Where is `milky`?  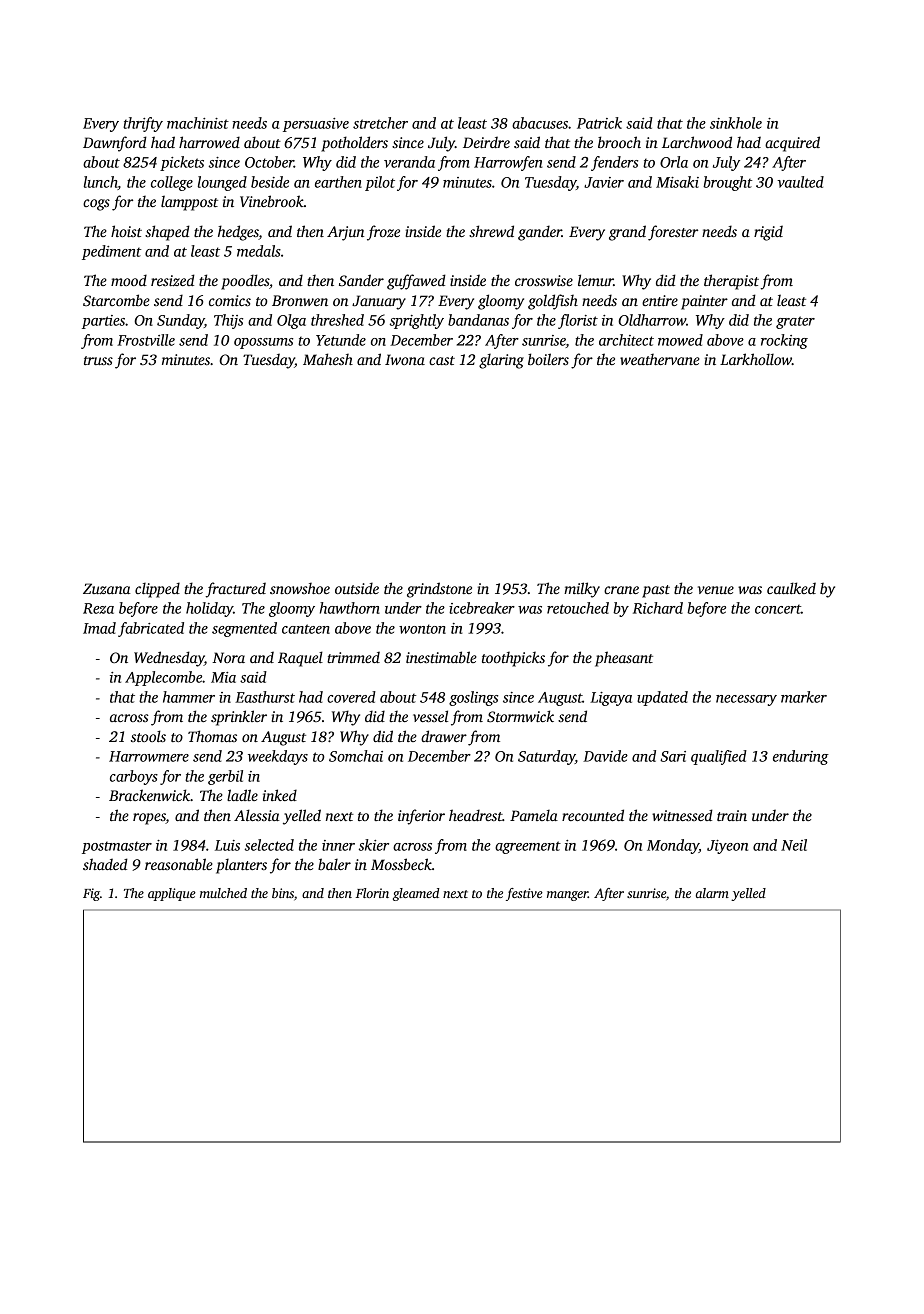 milky is located at coordinates (582, 590).
